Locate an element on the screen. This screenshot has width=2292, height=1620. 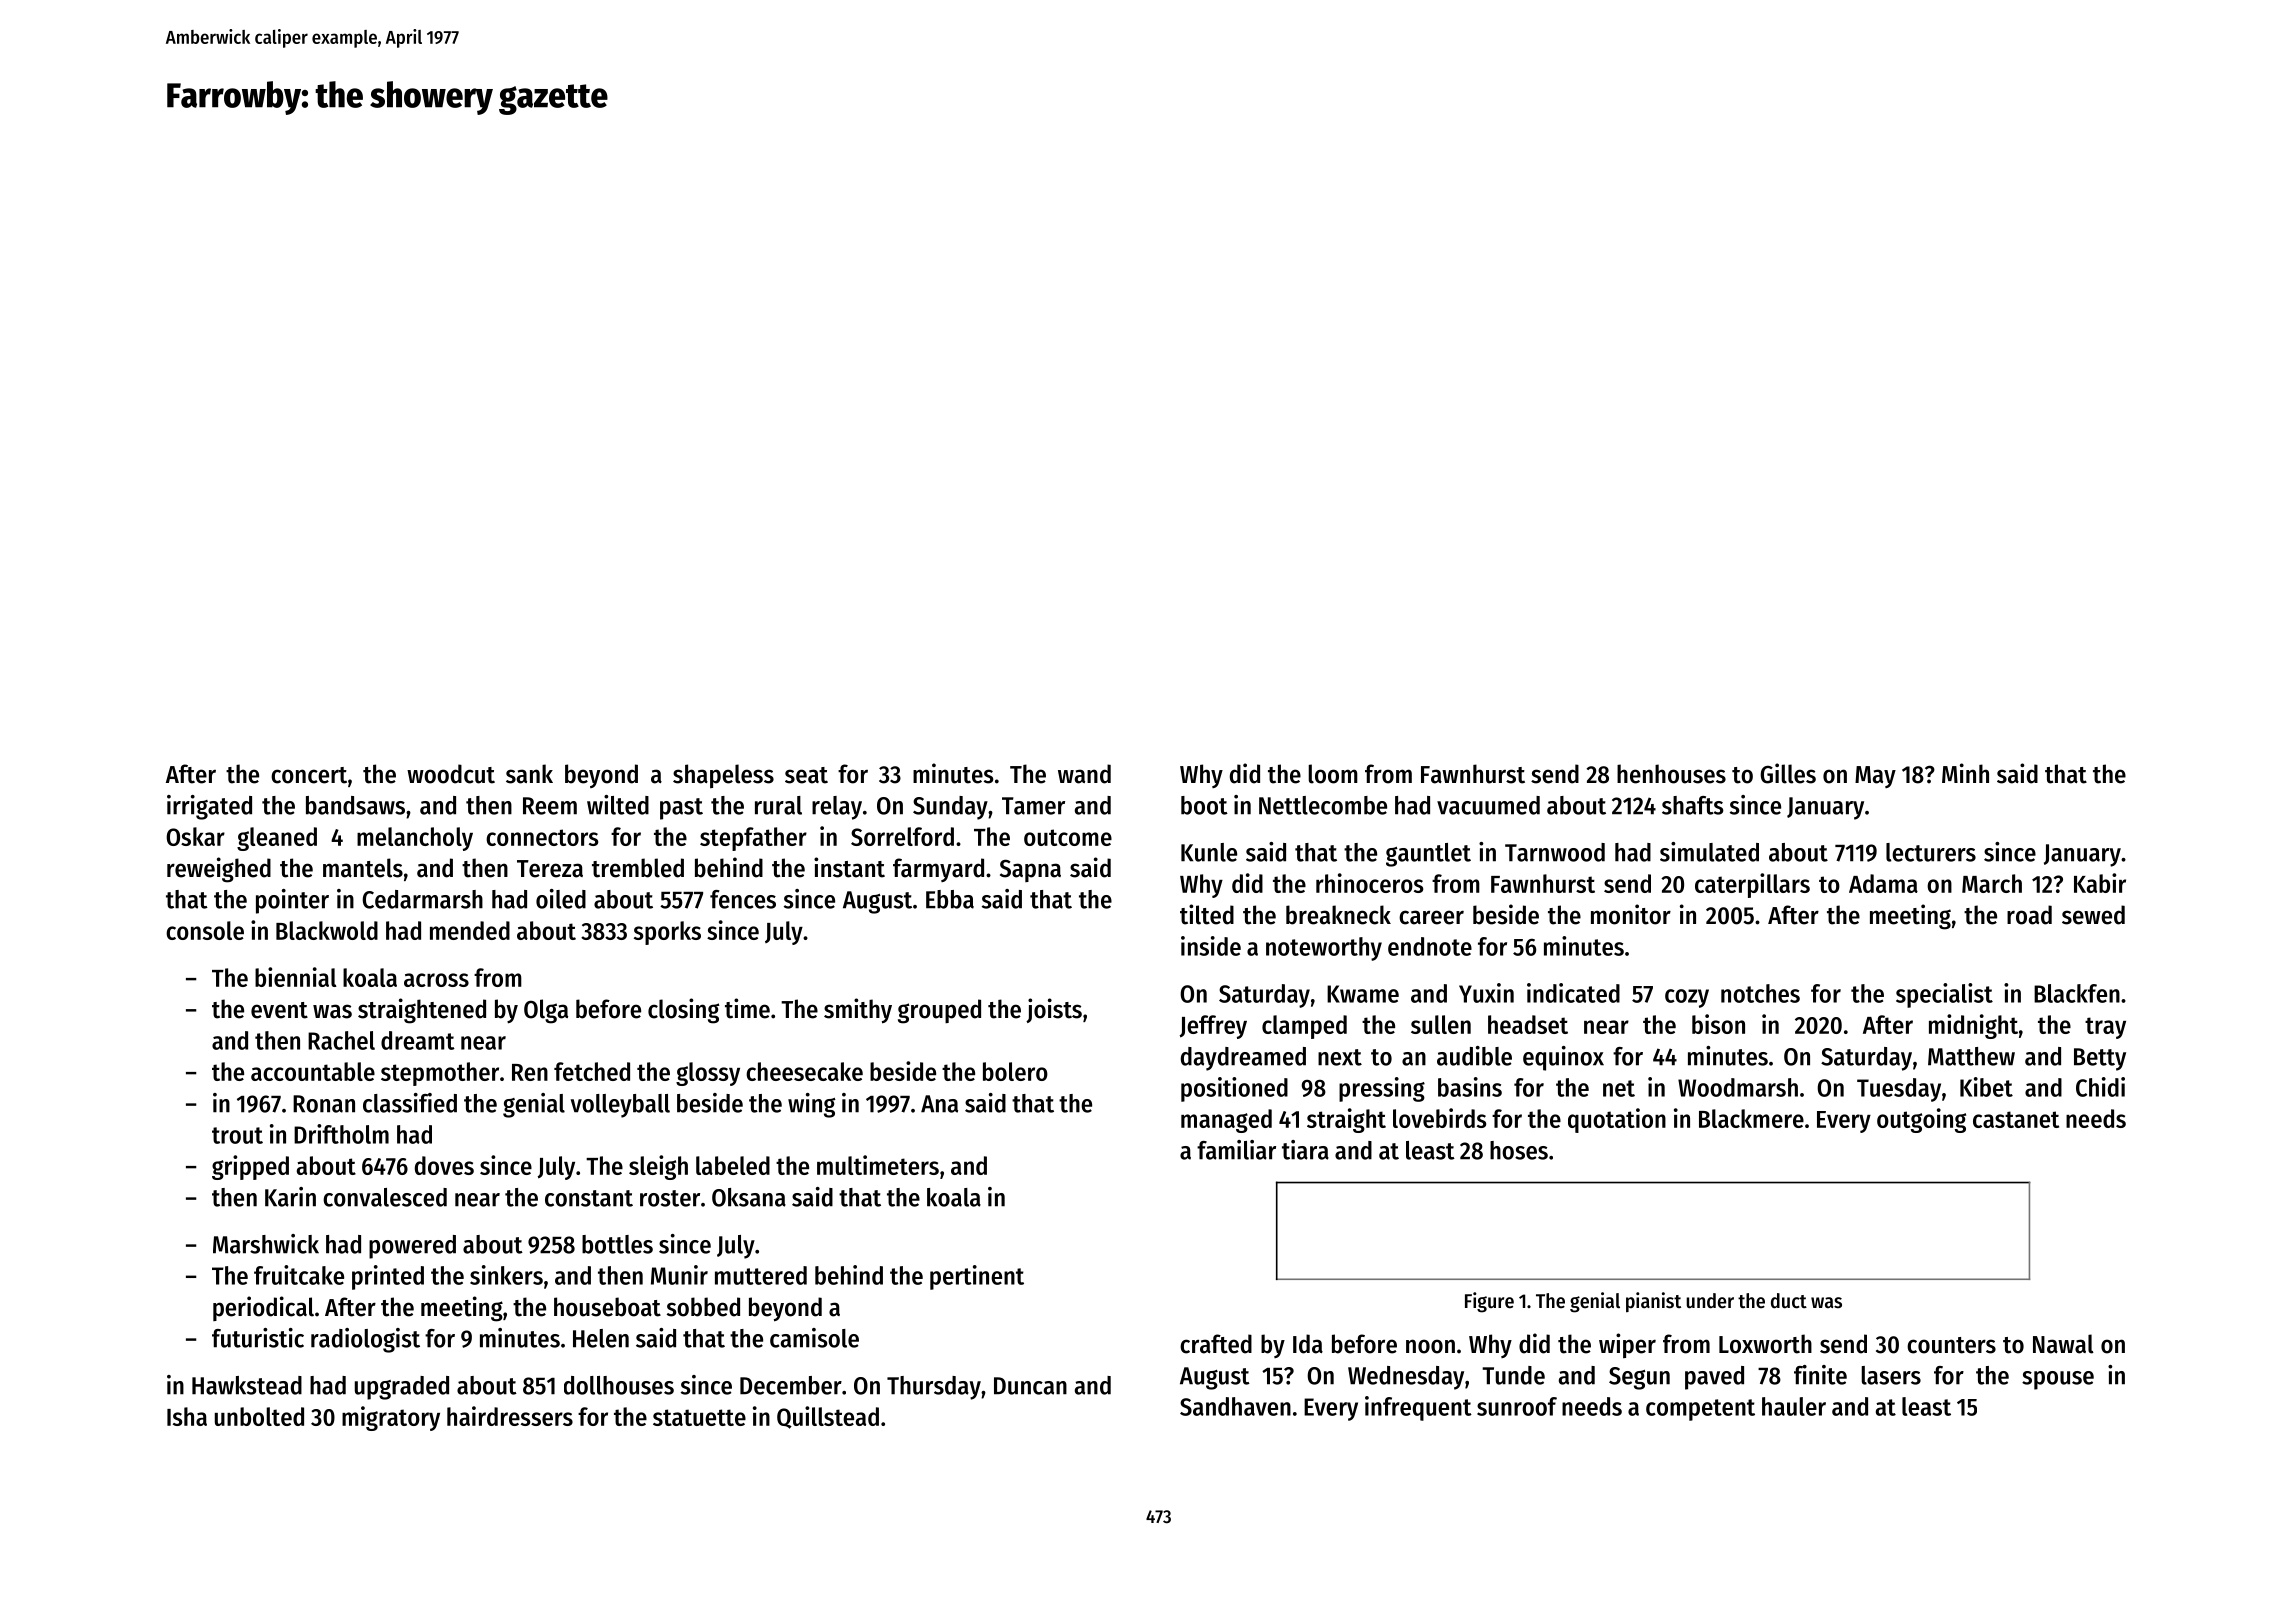
hairdressers is located at coordinates (510, 1416).
